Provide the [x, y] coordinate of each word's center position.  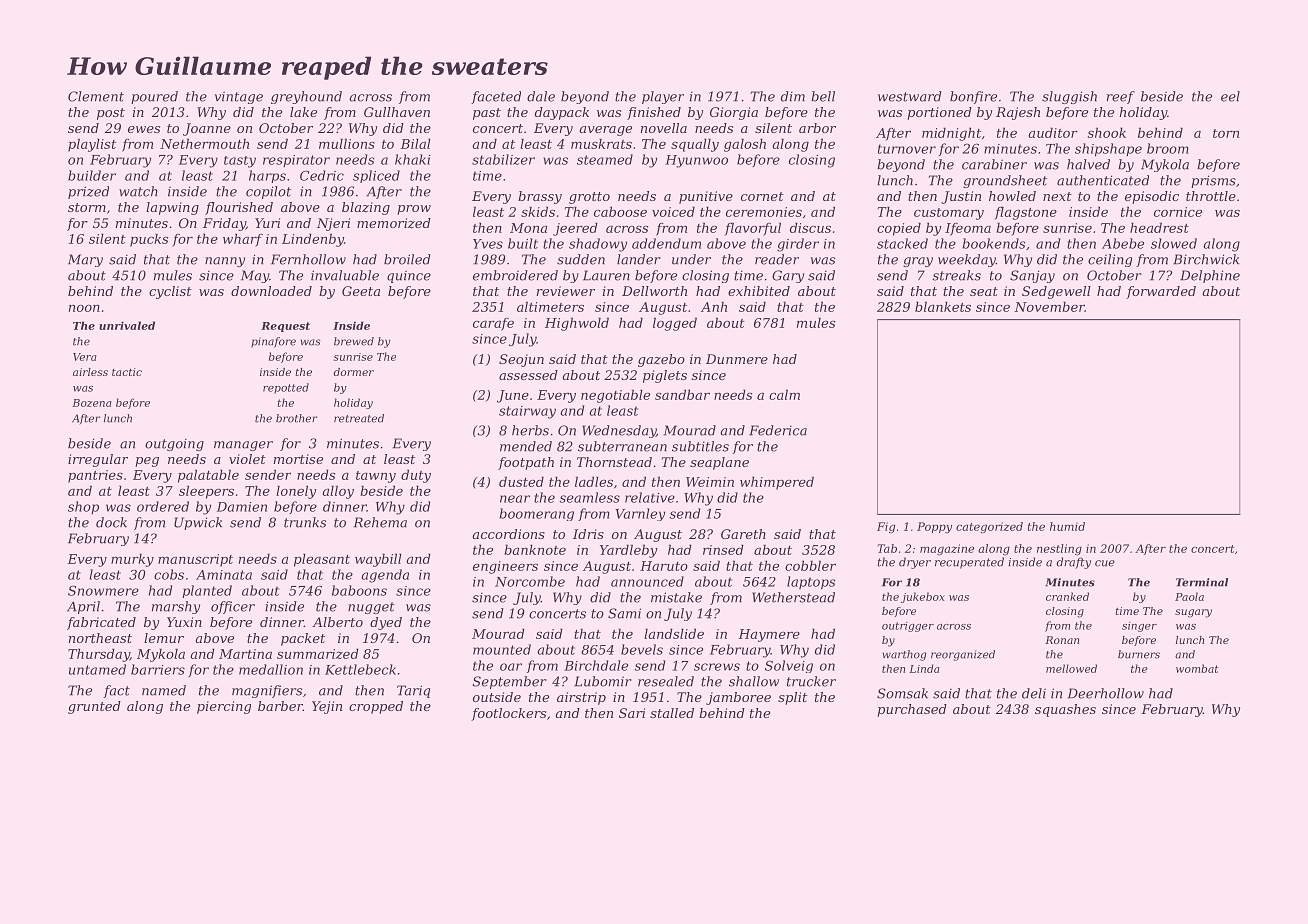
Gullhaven [397, 112]
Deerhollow [1105, 693]
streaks [956, 275]
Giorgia [734, 113]
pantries [95, 476]
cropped [376, 707]
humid [1067, 526]
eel [1230, 96]
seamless [590, 497]
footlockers [508, 714]
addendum [666, 243]
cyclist [170, 292]
